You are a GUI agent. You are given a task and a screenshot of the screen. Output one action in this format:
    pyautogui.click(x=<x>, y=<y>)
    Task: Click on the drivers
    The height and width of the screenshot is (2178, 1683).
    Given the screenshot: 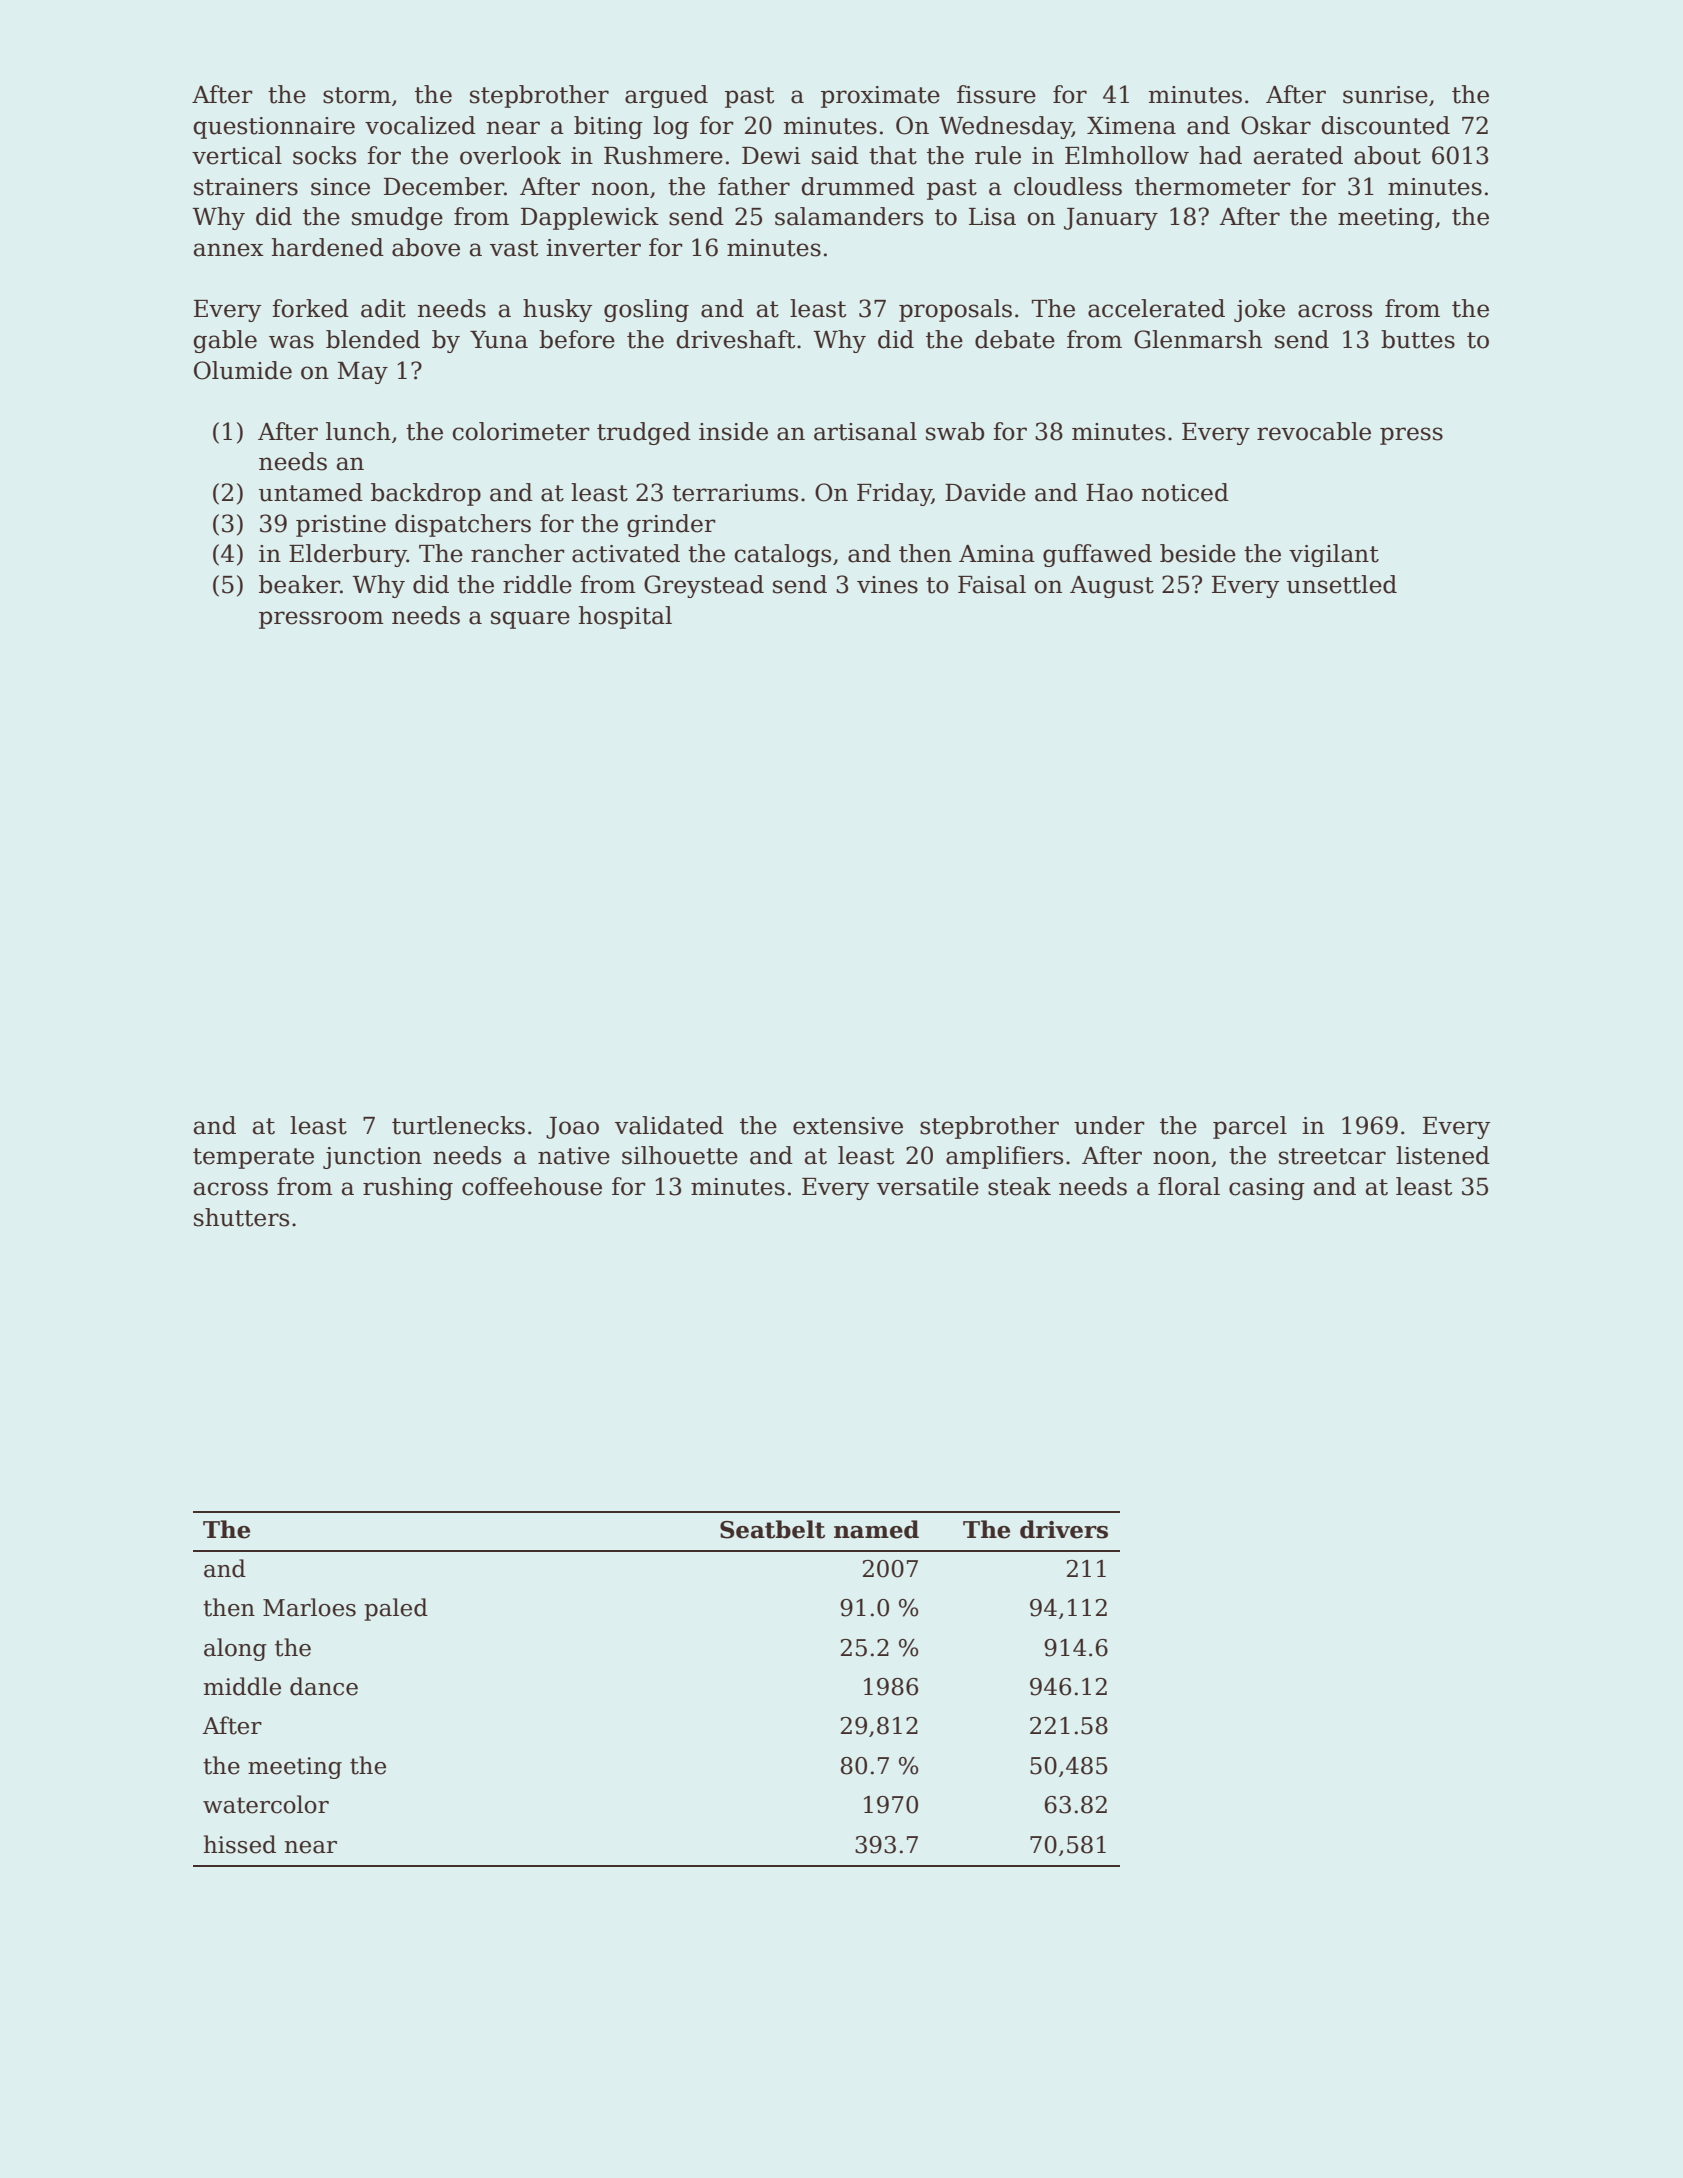 What is the action you would take?
    pyautogui.click(x=1064, y=1529)
